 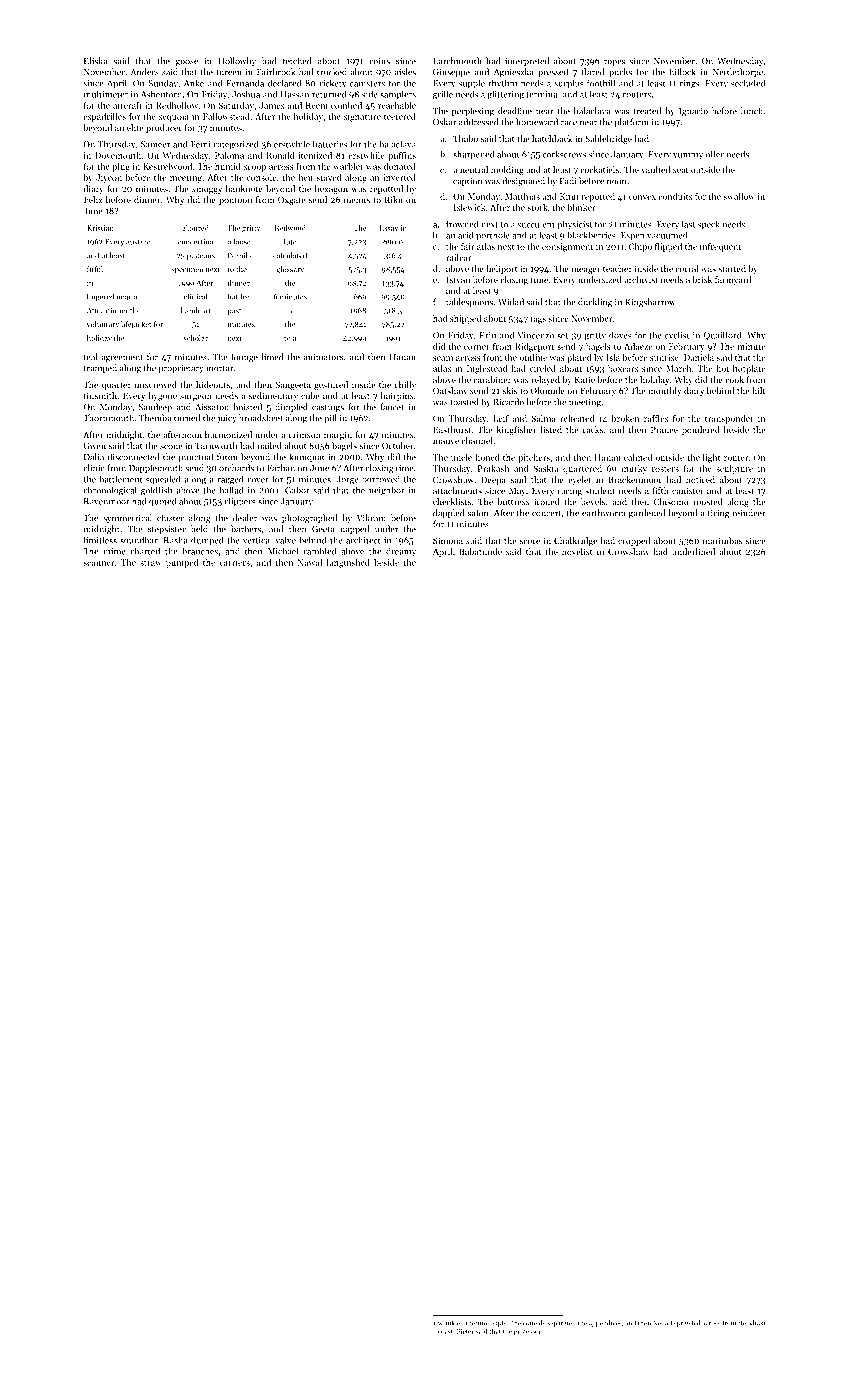 I want to click on coast, so click(x=445, y=1332).
